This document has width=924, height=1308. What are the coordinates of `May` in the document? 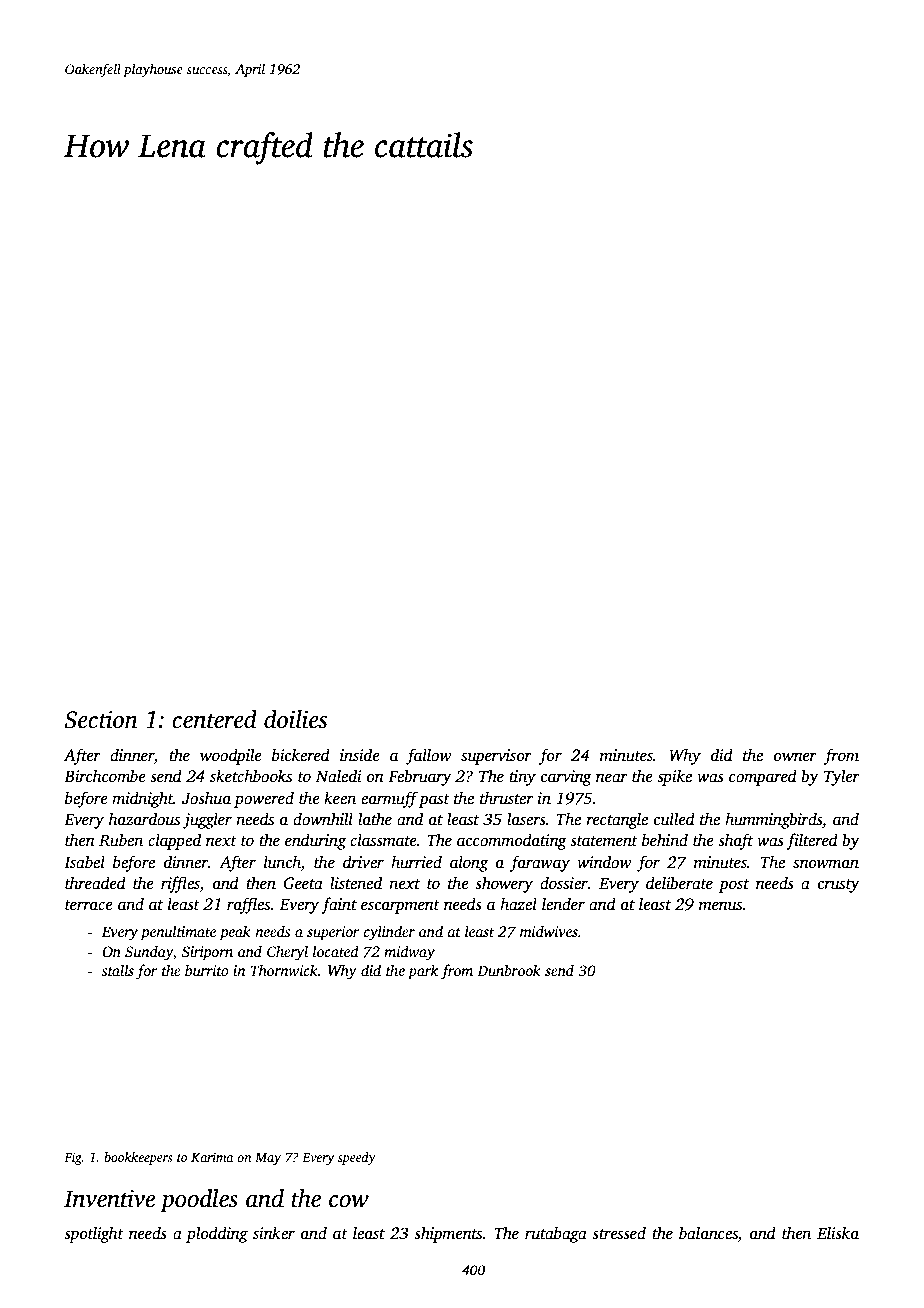 It's located at (268, 1159).
